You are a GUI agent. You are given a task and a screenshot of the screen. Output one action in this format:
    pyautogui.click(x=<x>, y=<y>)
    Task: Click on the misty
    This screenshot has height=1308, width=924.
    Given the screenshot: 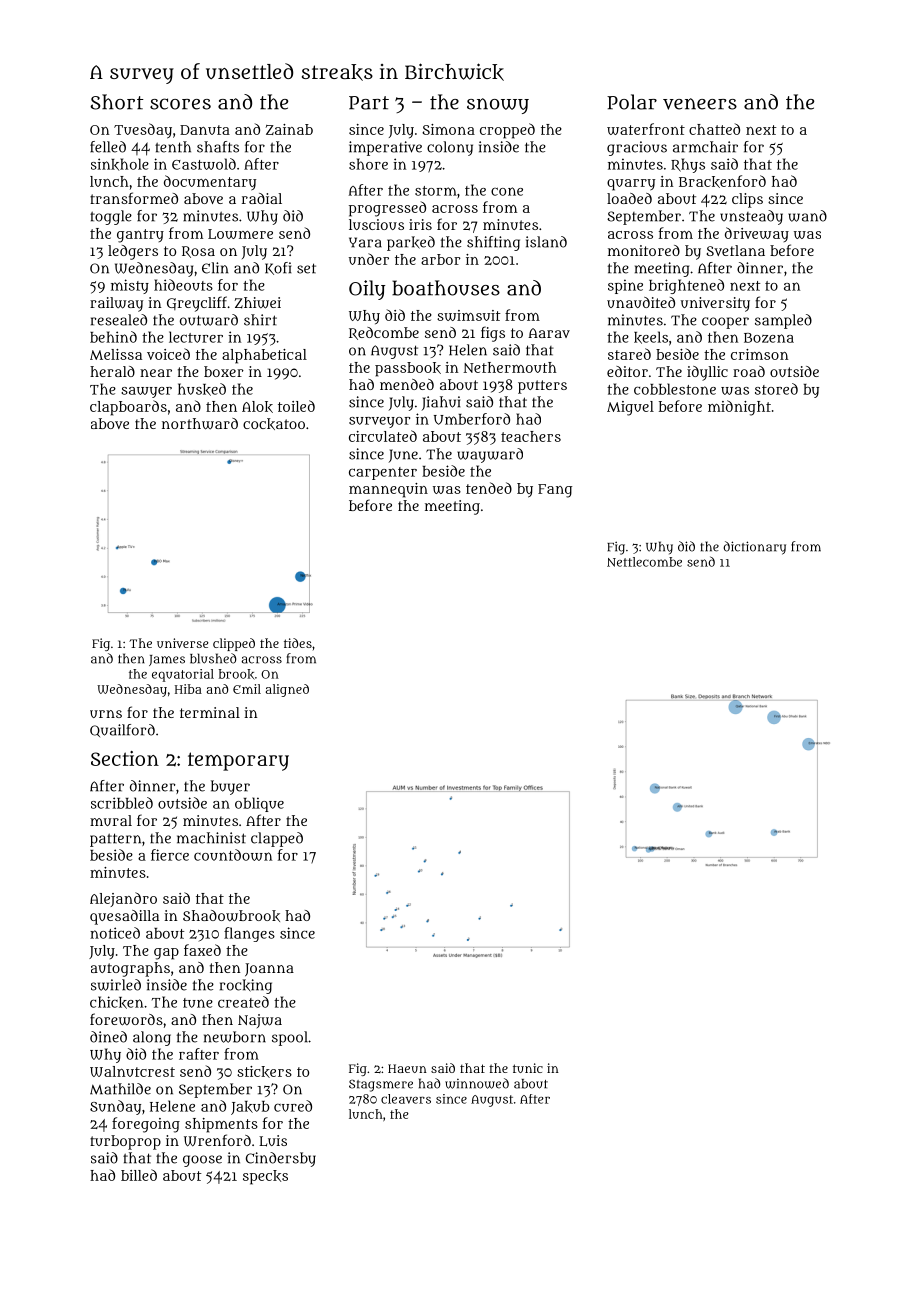 What is the action you would take?
    pyautogui.click(x=130, y=286)
